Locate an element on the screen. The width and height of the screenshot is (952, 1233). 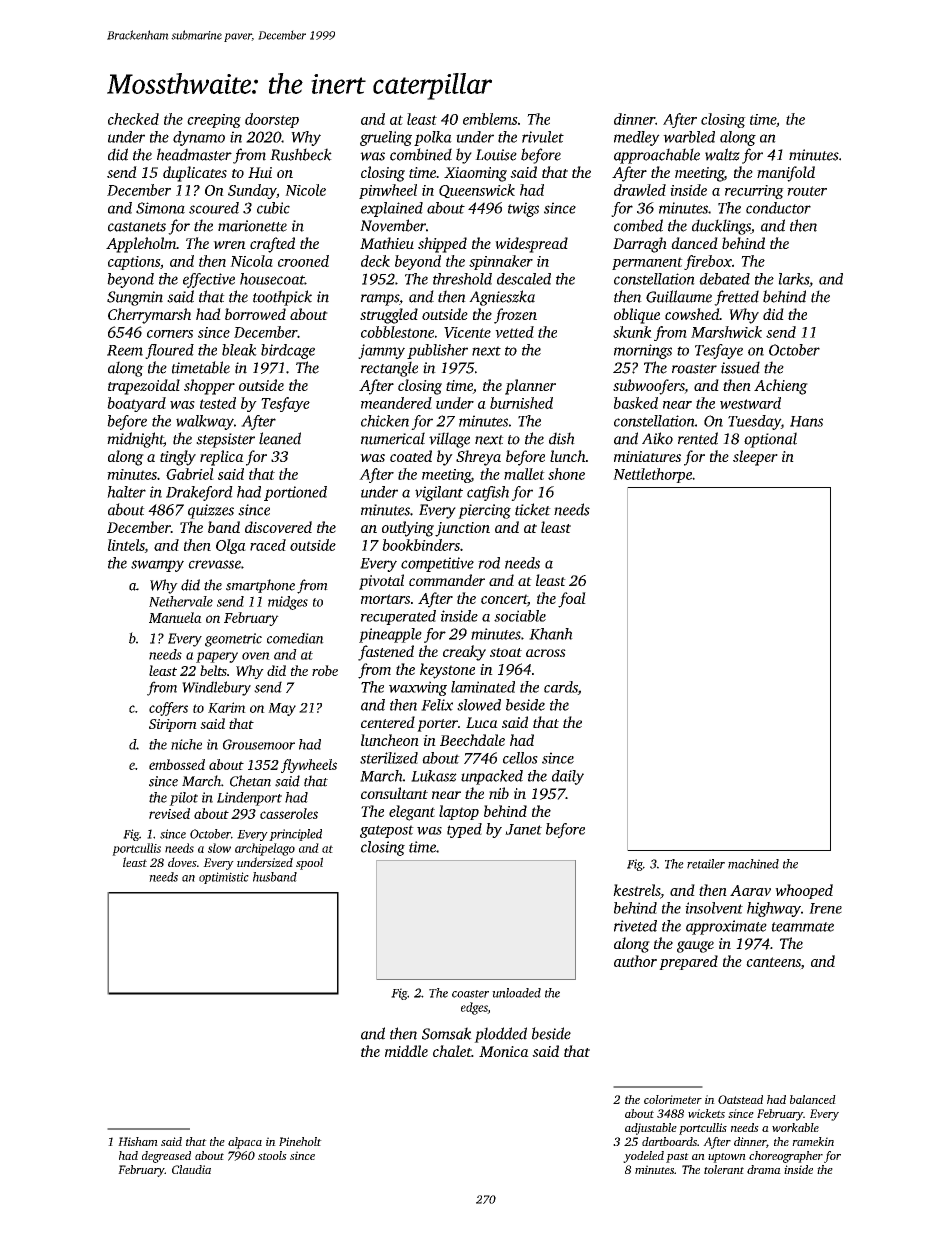
sleeper is located at coordinates (755, 458).
